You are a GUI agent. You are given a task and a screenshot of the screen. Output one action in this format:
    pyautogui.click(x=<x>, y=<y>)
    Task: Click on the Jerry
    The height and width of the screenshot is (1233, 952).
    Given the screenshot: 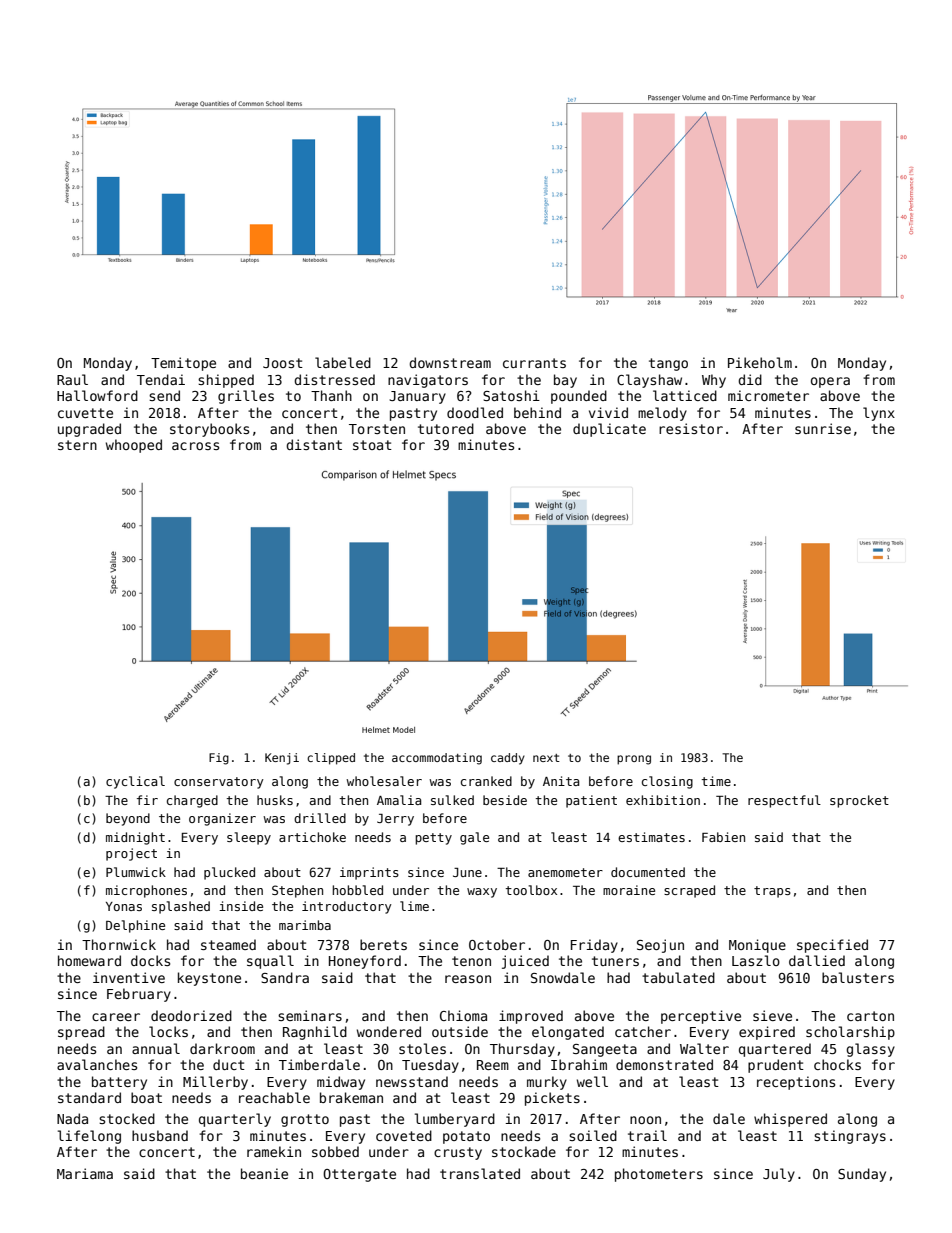 What is the action you would take?
    pyautogui.click(x=395, y=820)
